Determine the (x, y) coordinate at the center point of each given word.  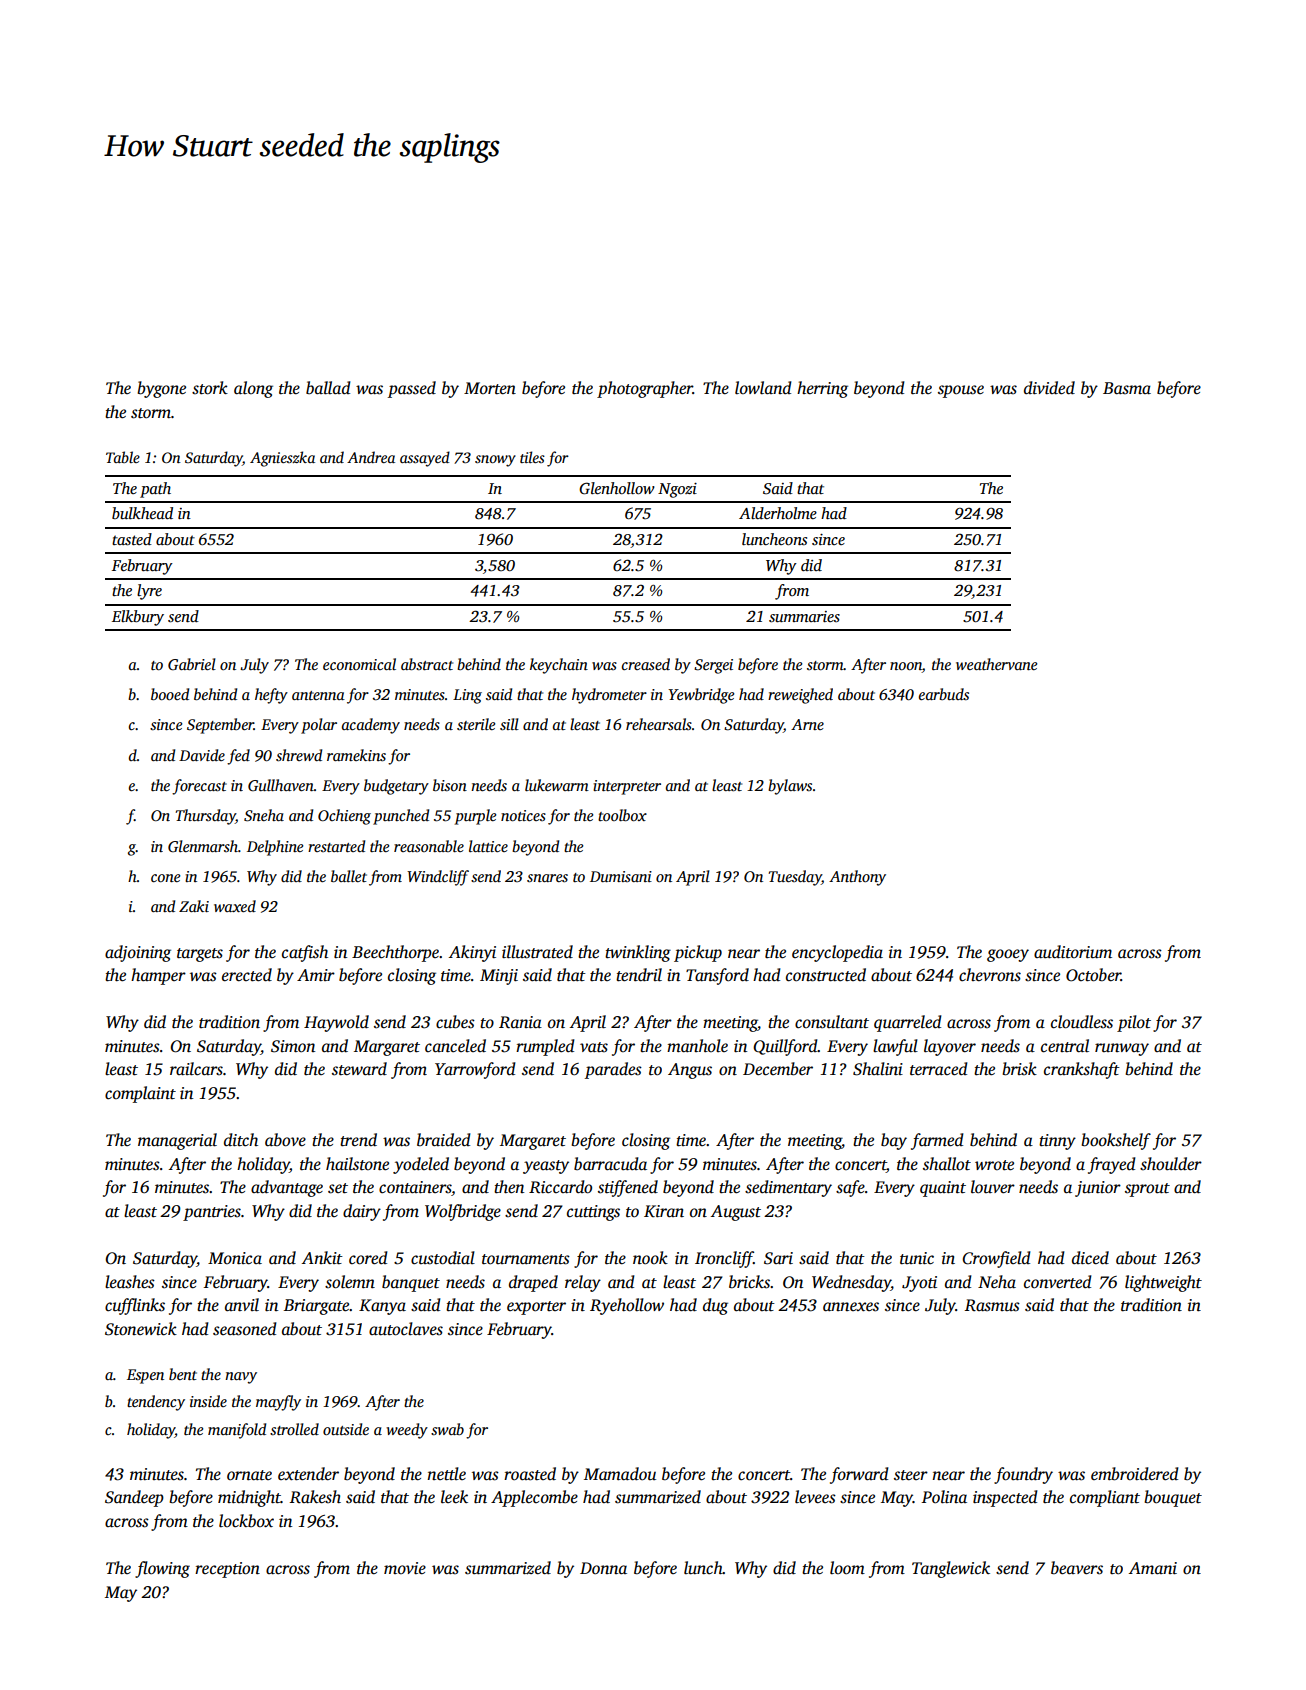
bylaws (790, 787)
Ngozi (677, 490)
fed (238, 757)
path (155, 490)
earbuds (944, 694)
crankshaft (1082, 1070)
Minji (499, 977)
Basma (1127, 388)
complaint (140, 1094)
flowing (162, 1569)
